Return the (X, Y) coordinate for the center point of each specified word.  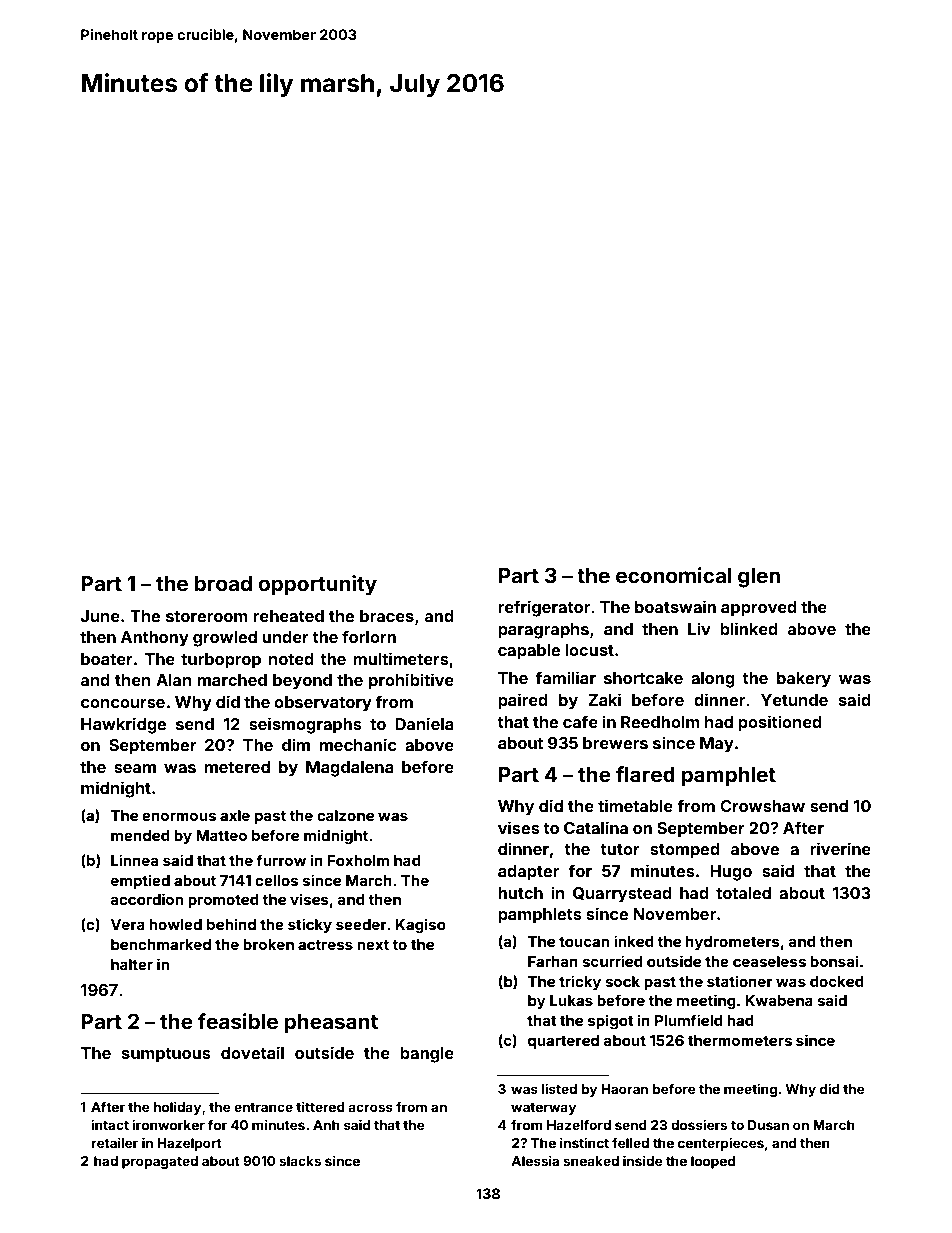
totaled (743, 893)
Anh (326, 1125)
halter (132, 964)
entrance (263, 1107)
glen (759, 578)
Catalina (596, 827)
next (373, 945)
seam (135, 768)
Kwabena (779, 1000)
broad (223, 583)
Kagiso (421, 925)
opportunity (317, 585)
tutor (620, 849)
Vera (128, 924)
